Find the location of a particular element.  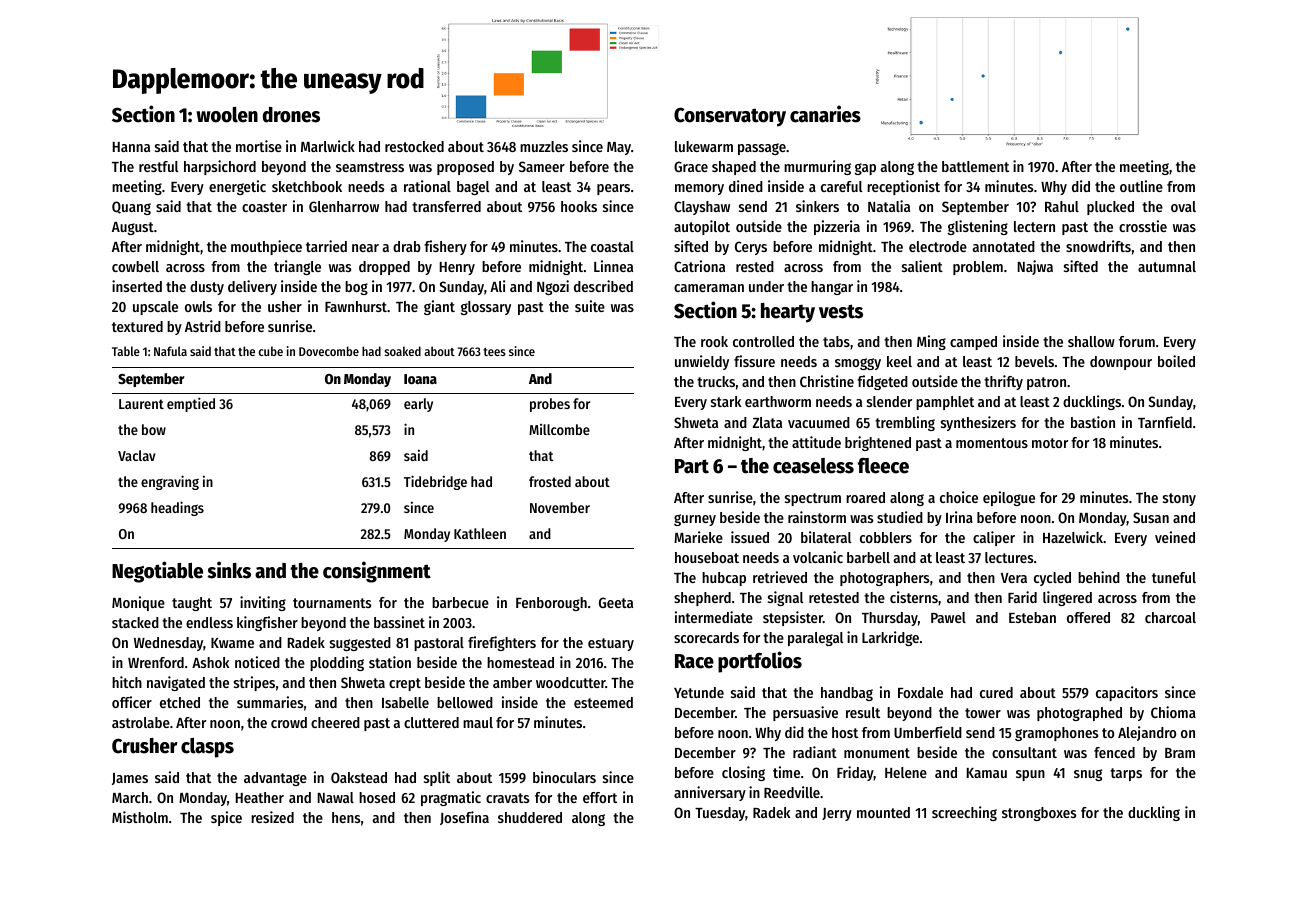

headings is located at coordinates (177, 508).
